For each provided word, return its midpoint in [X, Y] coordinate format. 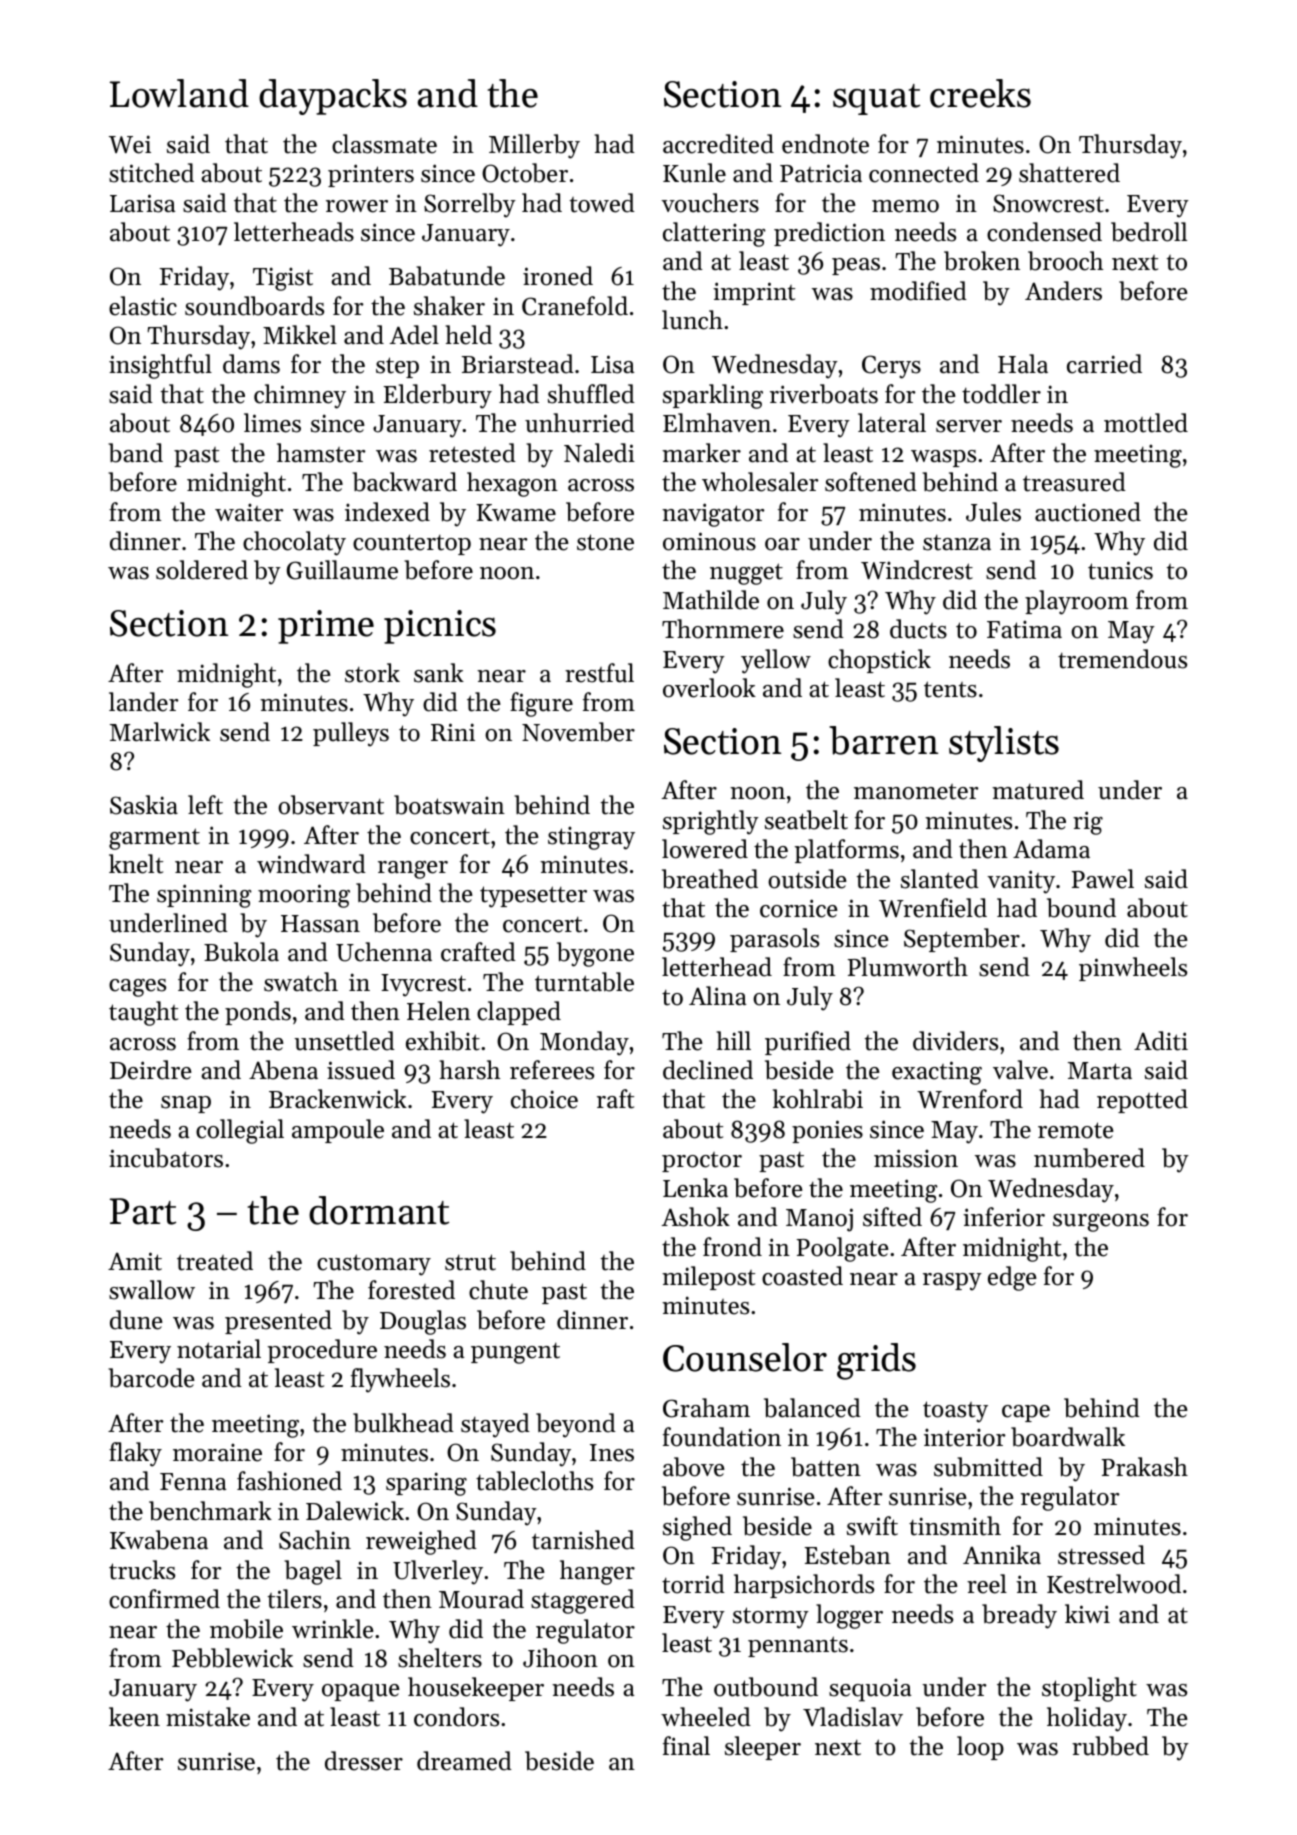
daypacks [333, 97]
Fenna [193, 1482]
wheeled [706, 1717]
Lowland [179, 93]
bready [1019, 1616]
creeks [980, 93]
